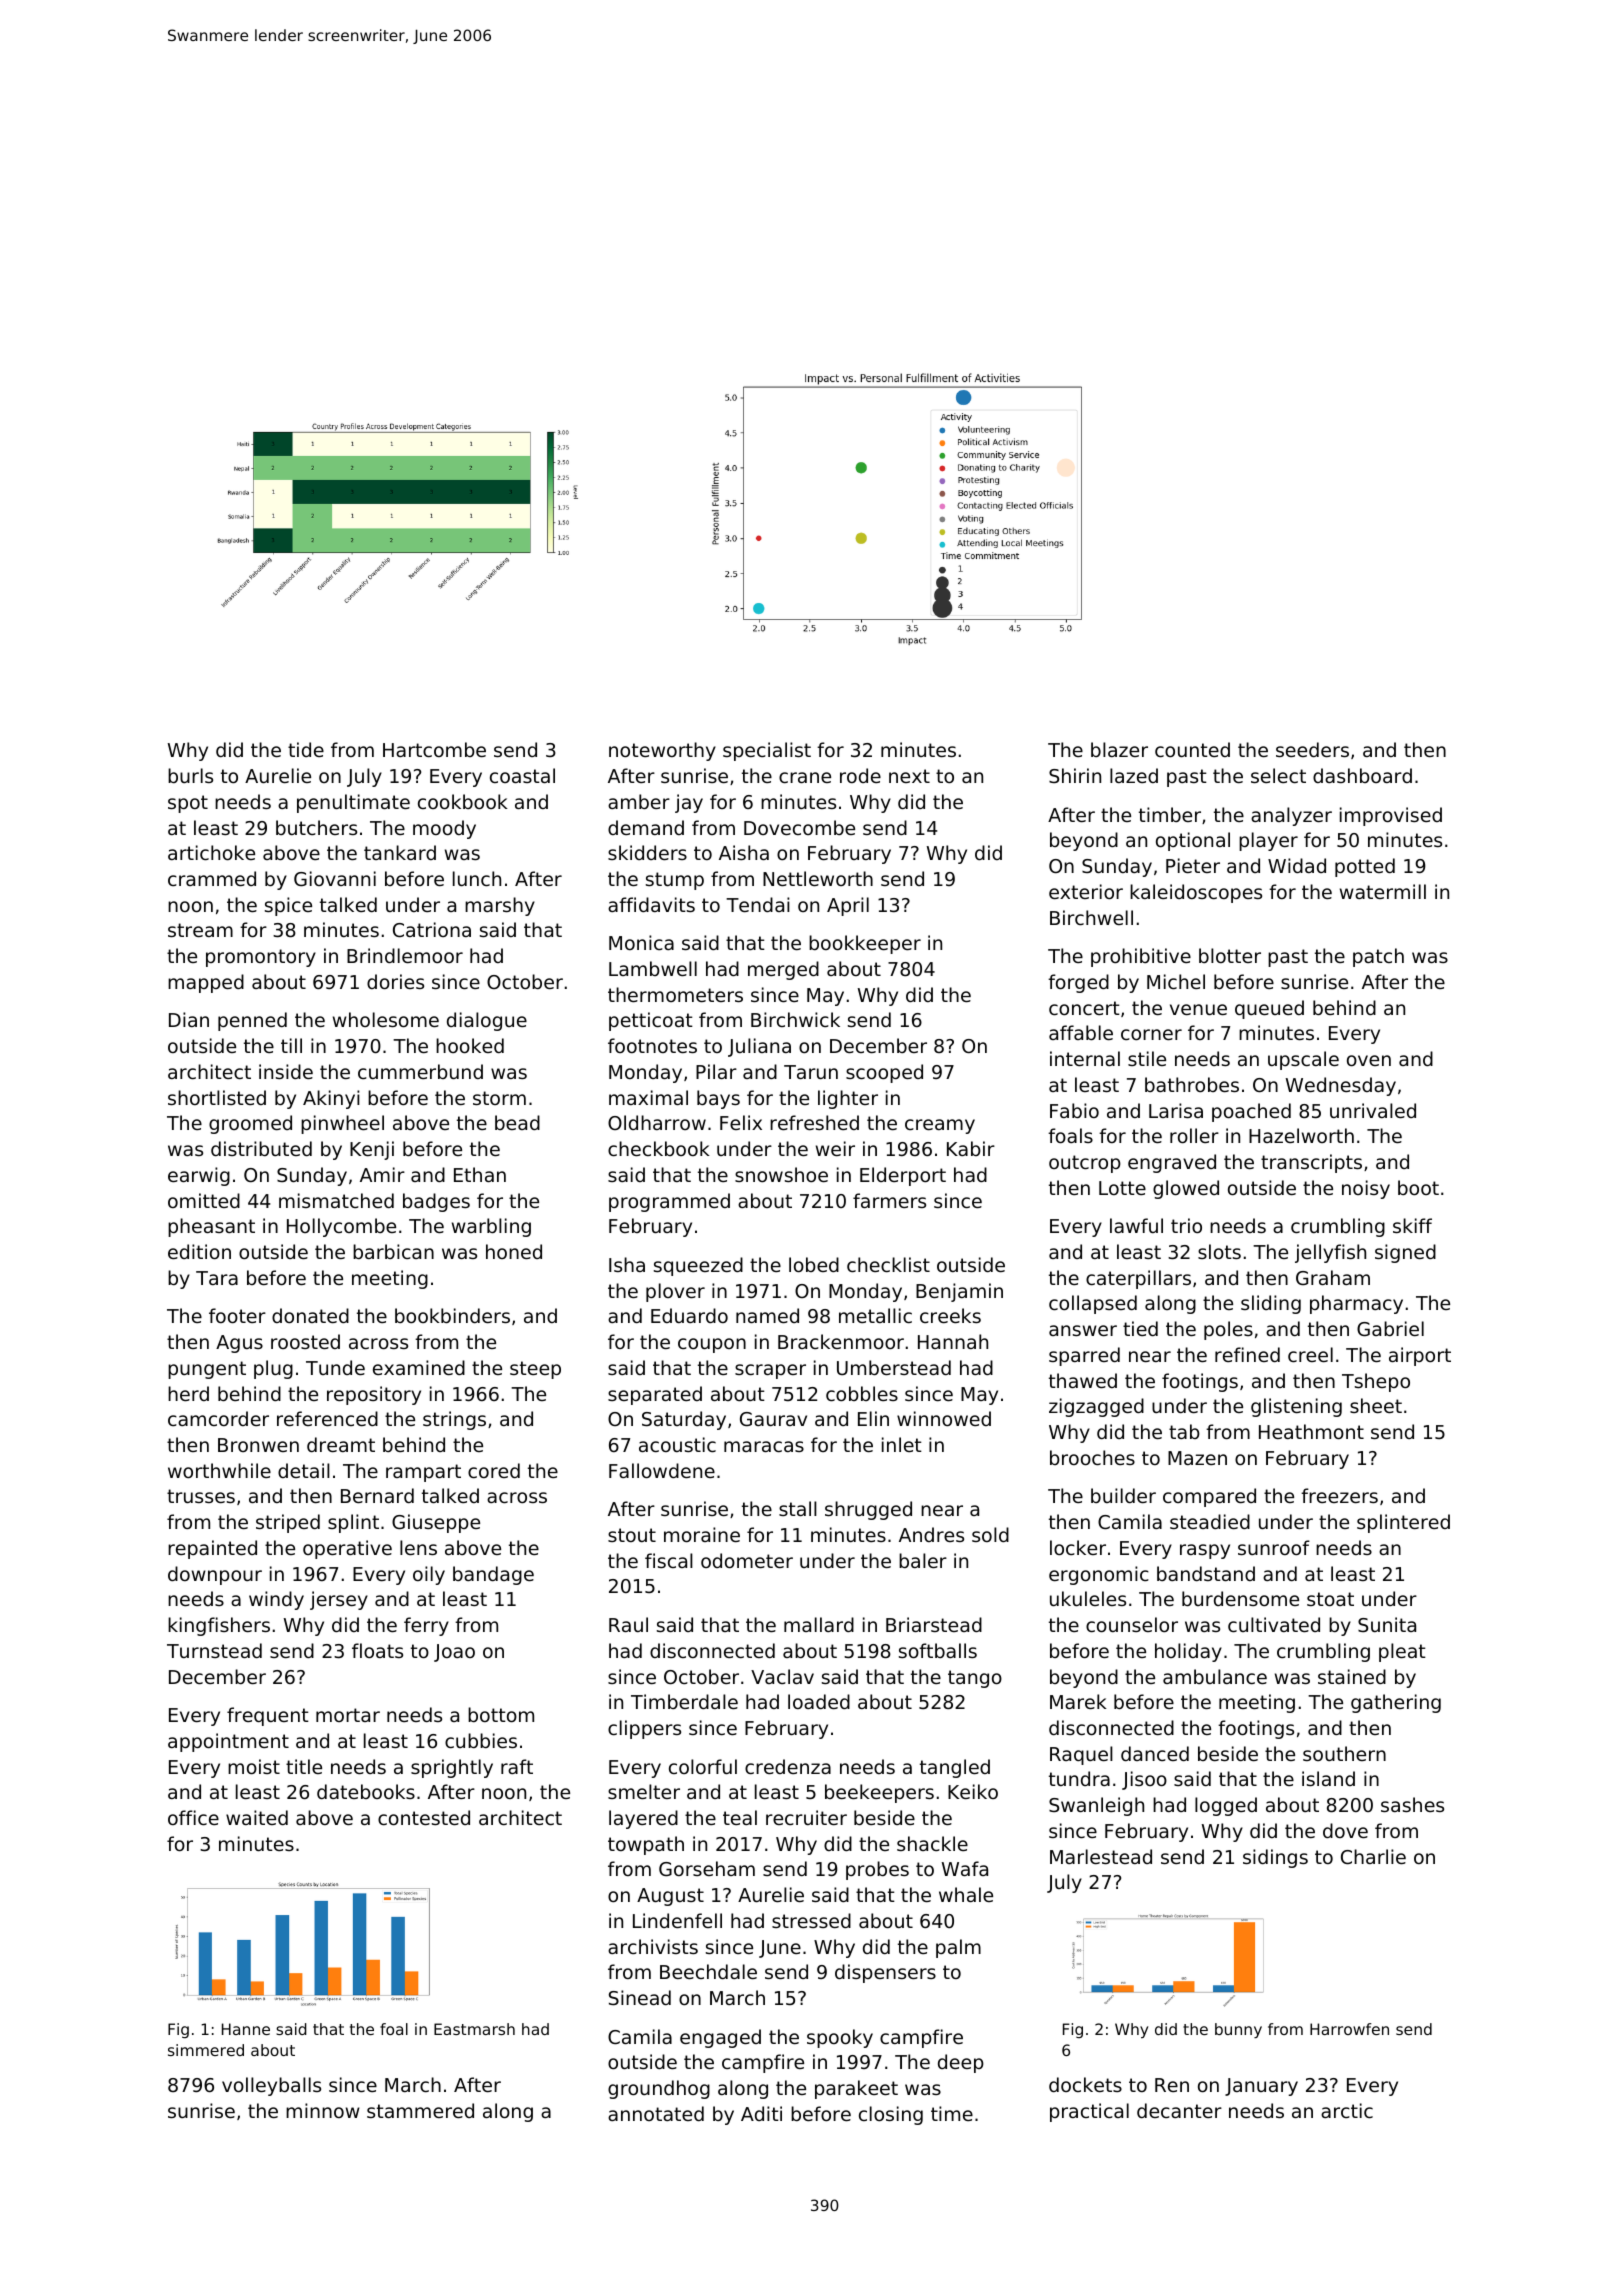 The width and height of the screenshot is (1620, 2292). I want to click on Hazelworth, so click(1301, 1135).
